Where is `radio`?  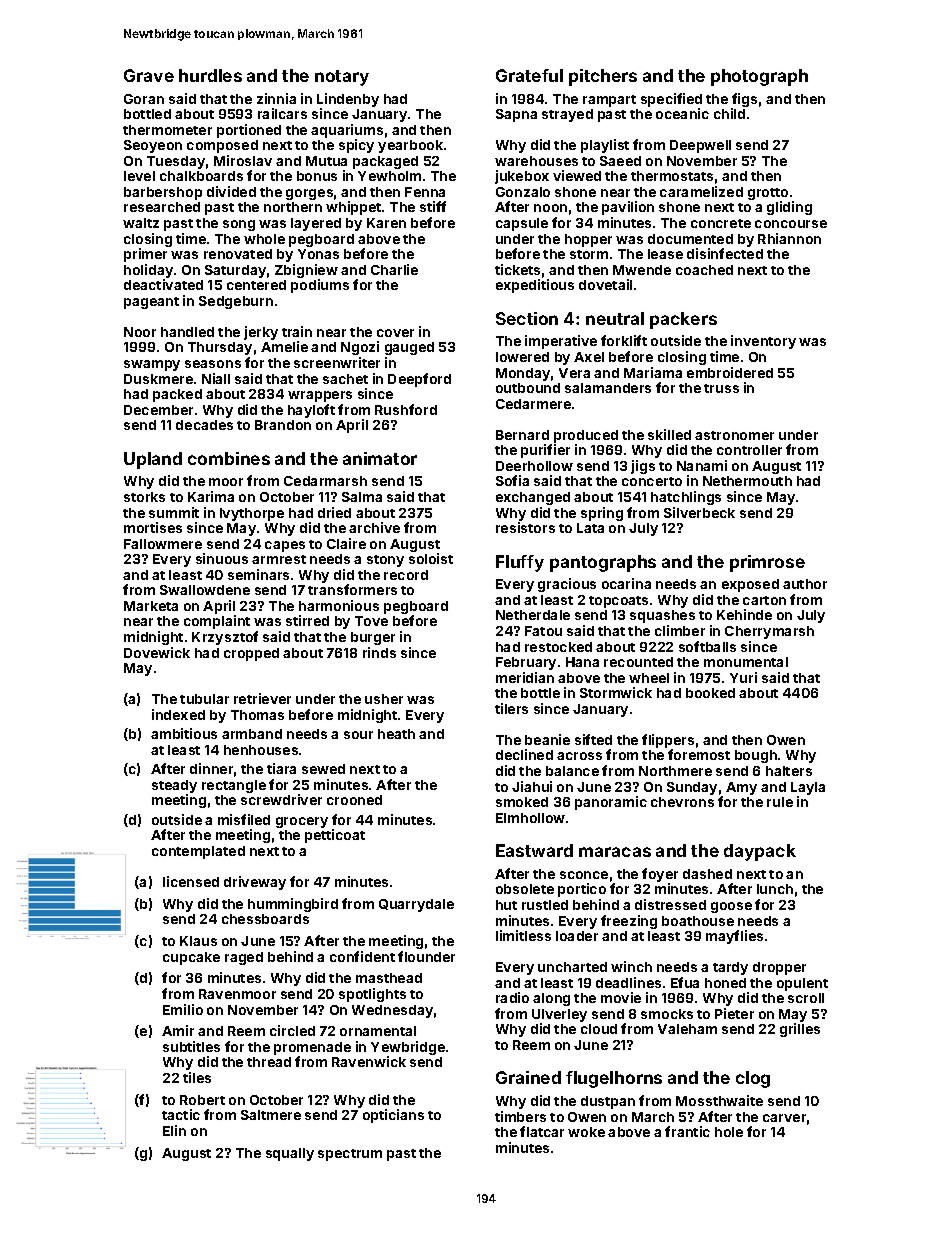
radio is located at coordinates (512, 997).
